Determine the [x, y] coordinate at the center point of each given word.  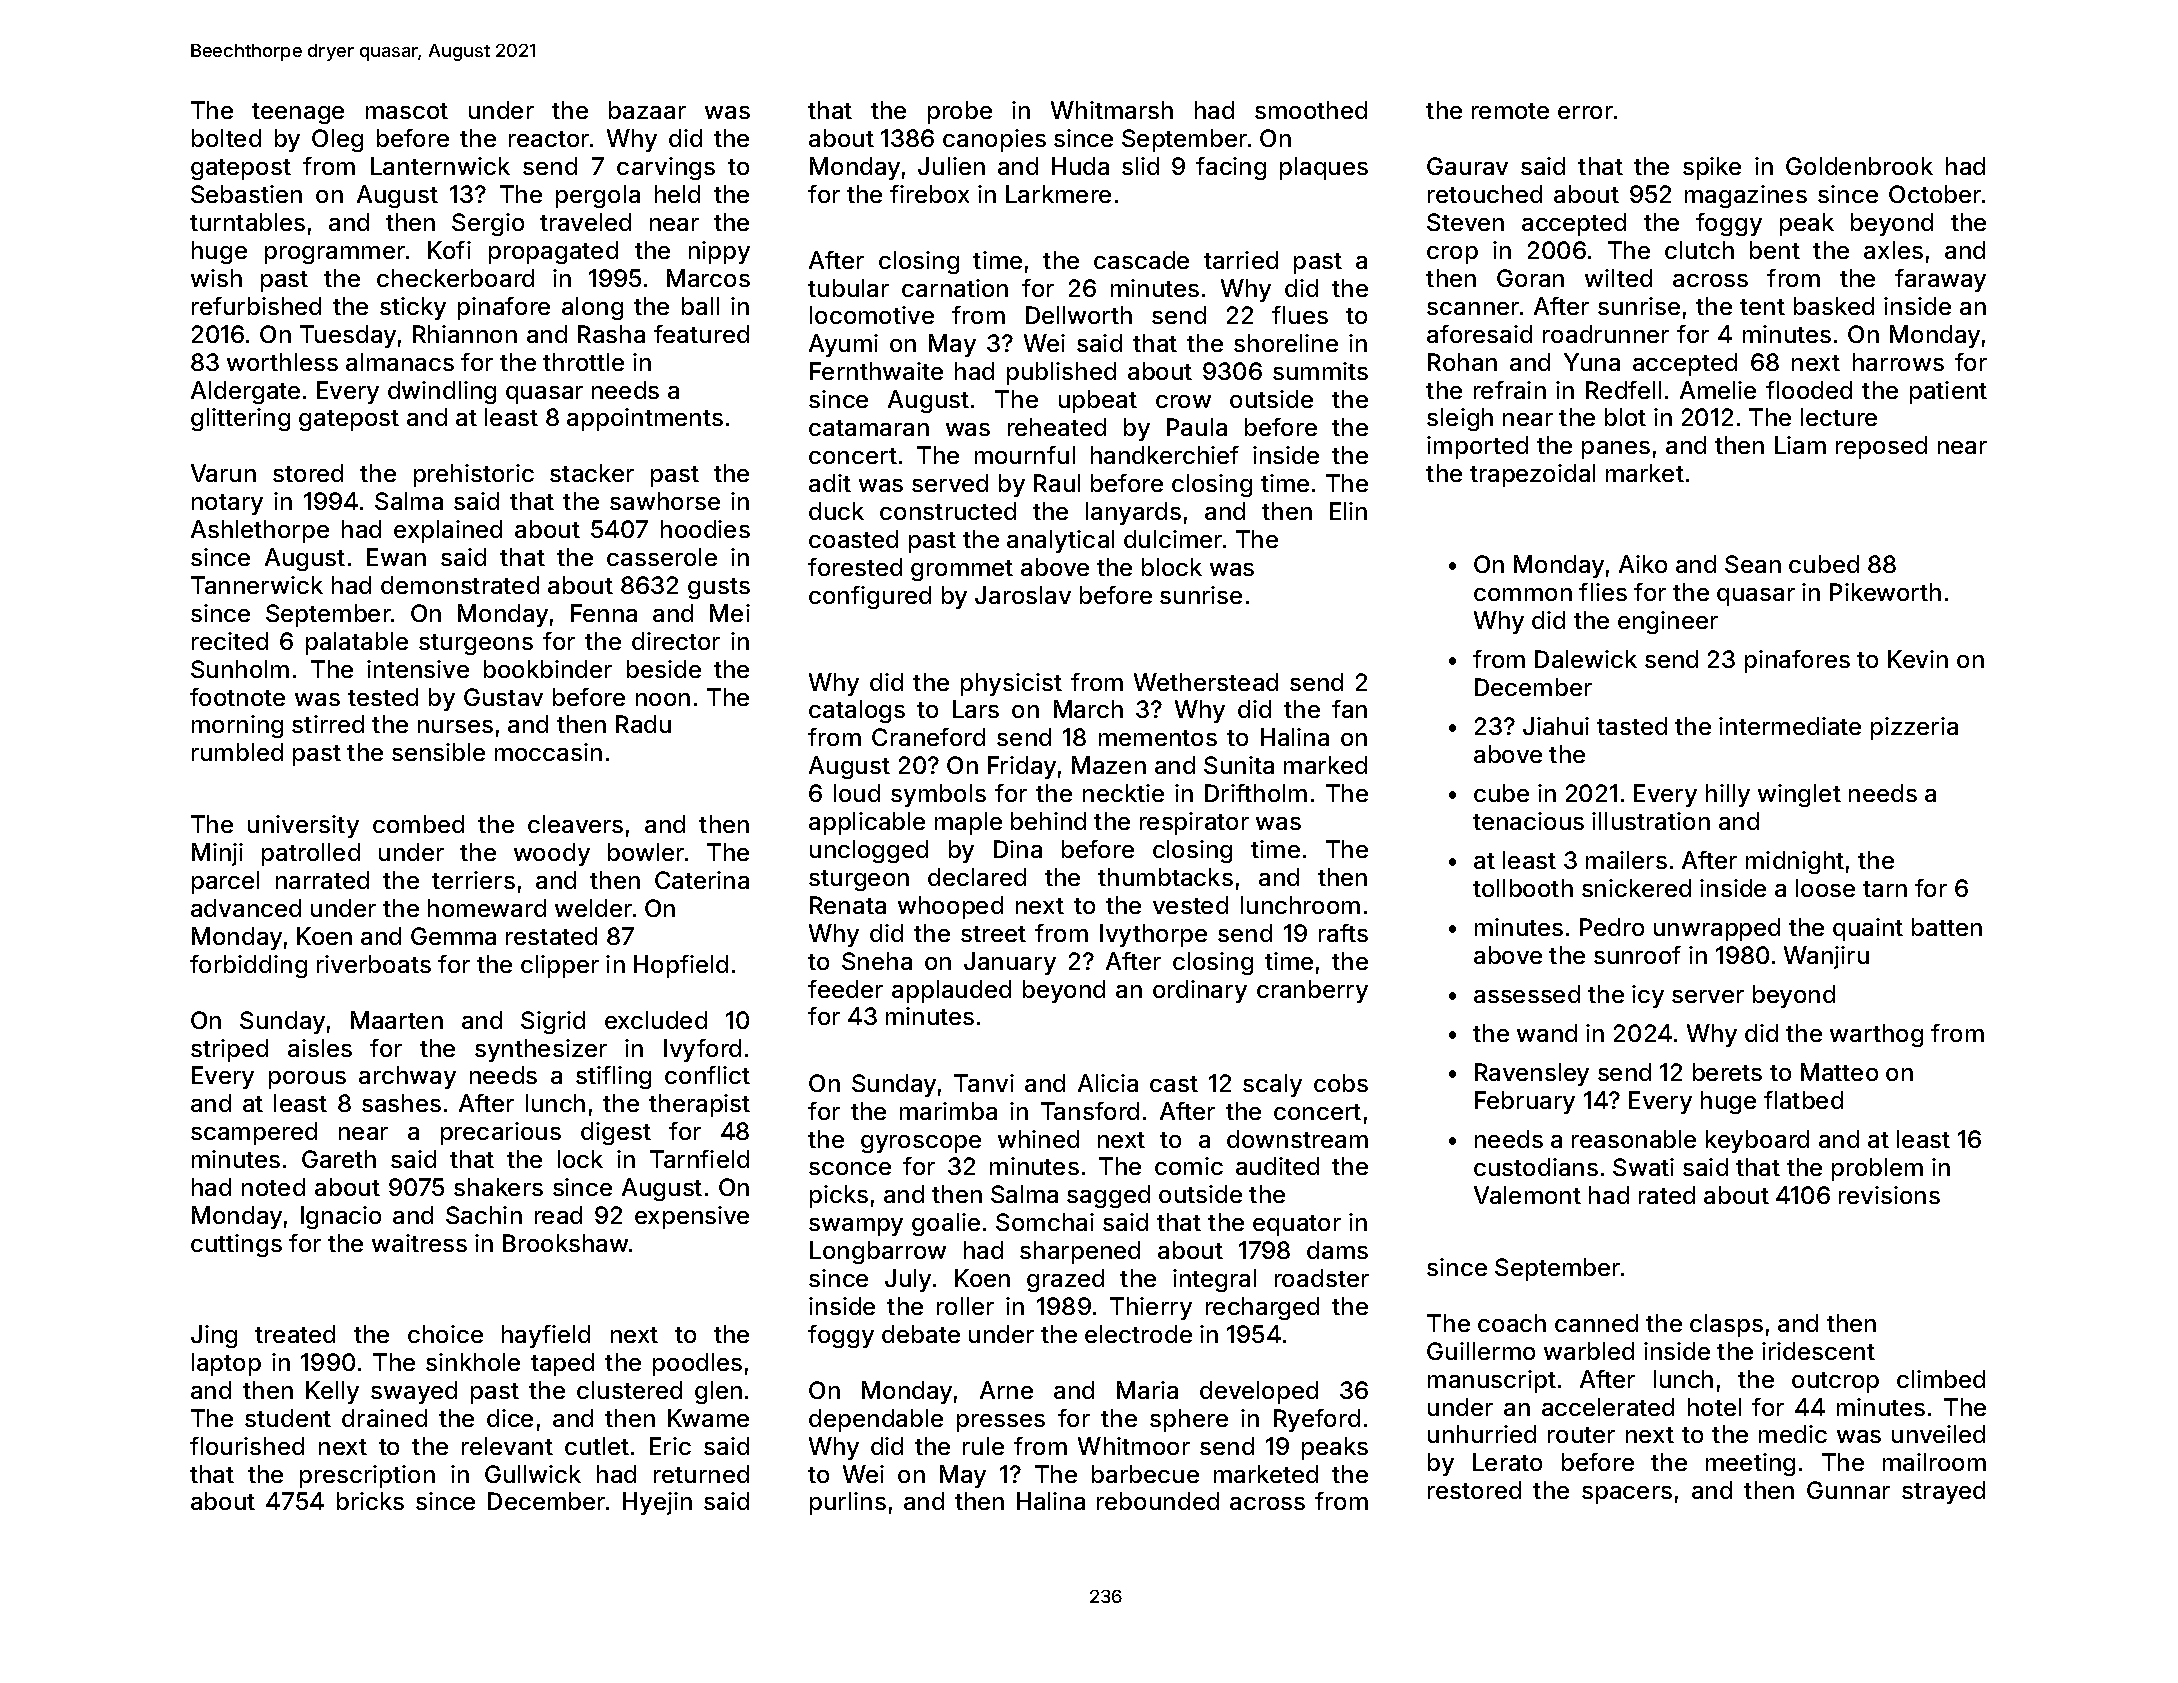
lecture [1839, 417]
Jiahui [1556, 726]
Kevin [1918, 659]
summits [1320, 371]
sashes [401, 1103]
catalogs [857, 711]
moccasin [548, 752]
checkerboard [455, 278]
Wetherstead [1206, 682]
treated [295, 1334]
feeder [845, 989]
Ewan [396, 557]
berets [1727, 1072]
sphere [1189, 1420]
